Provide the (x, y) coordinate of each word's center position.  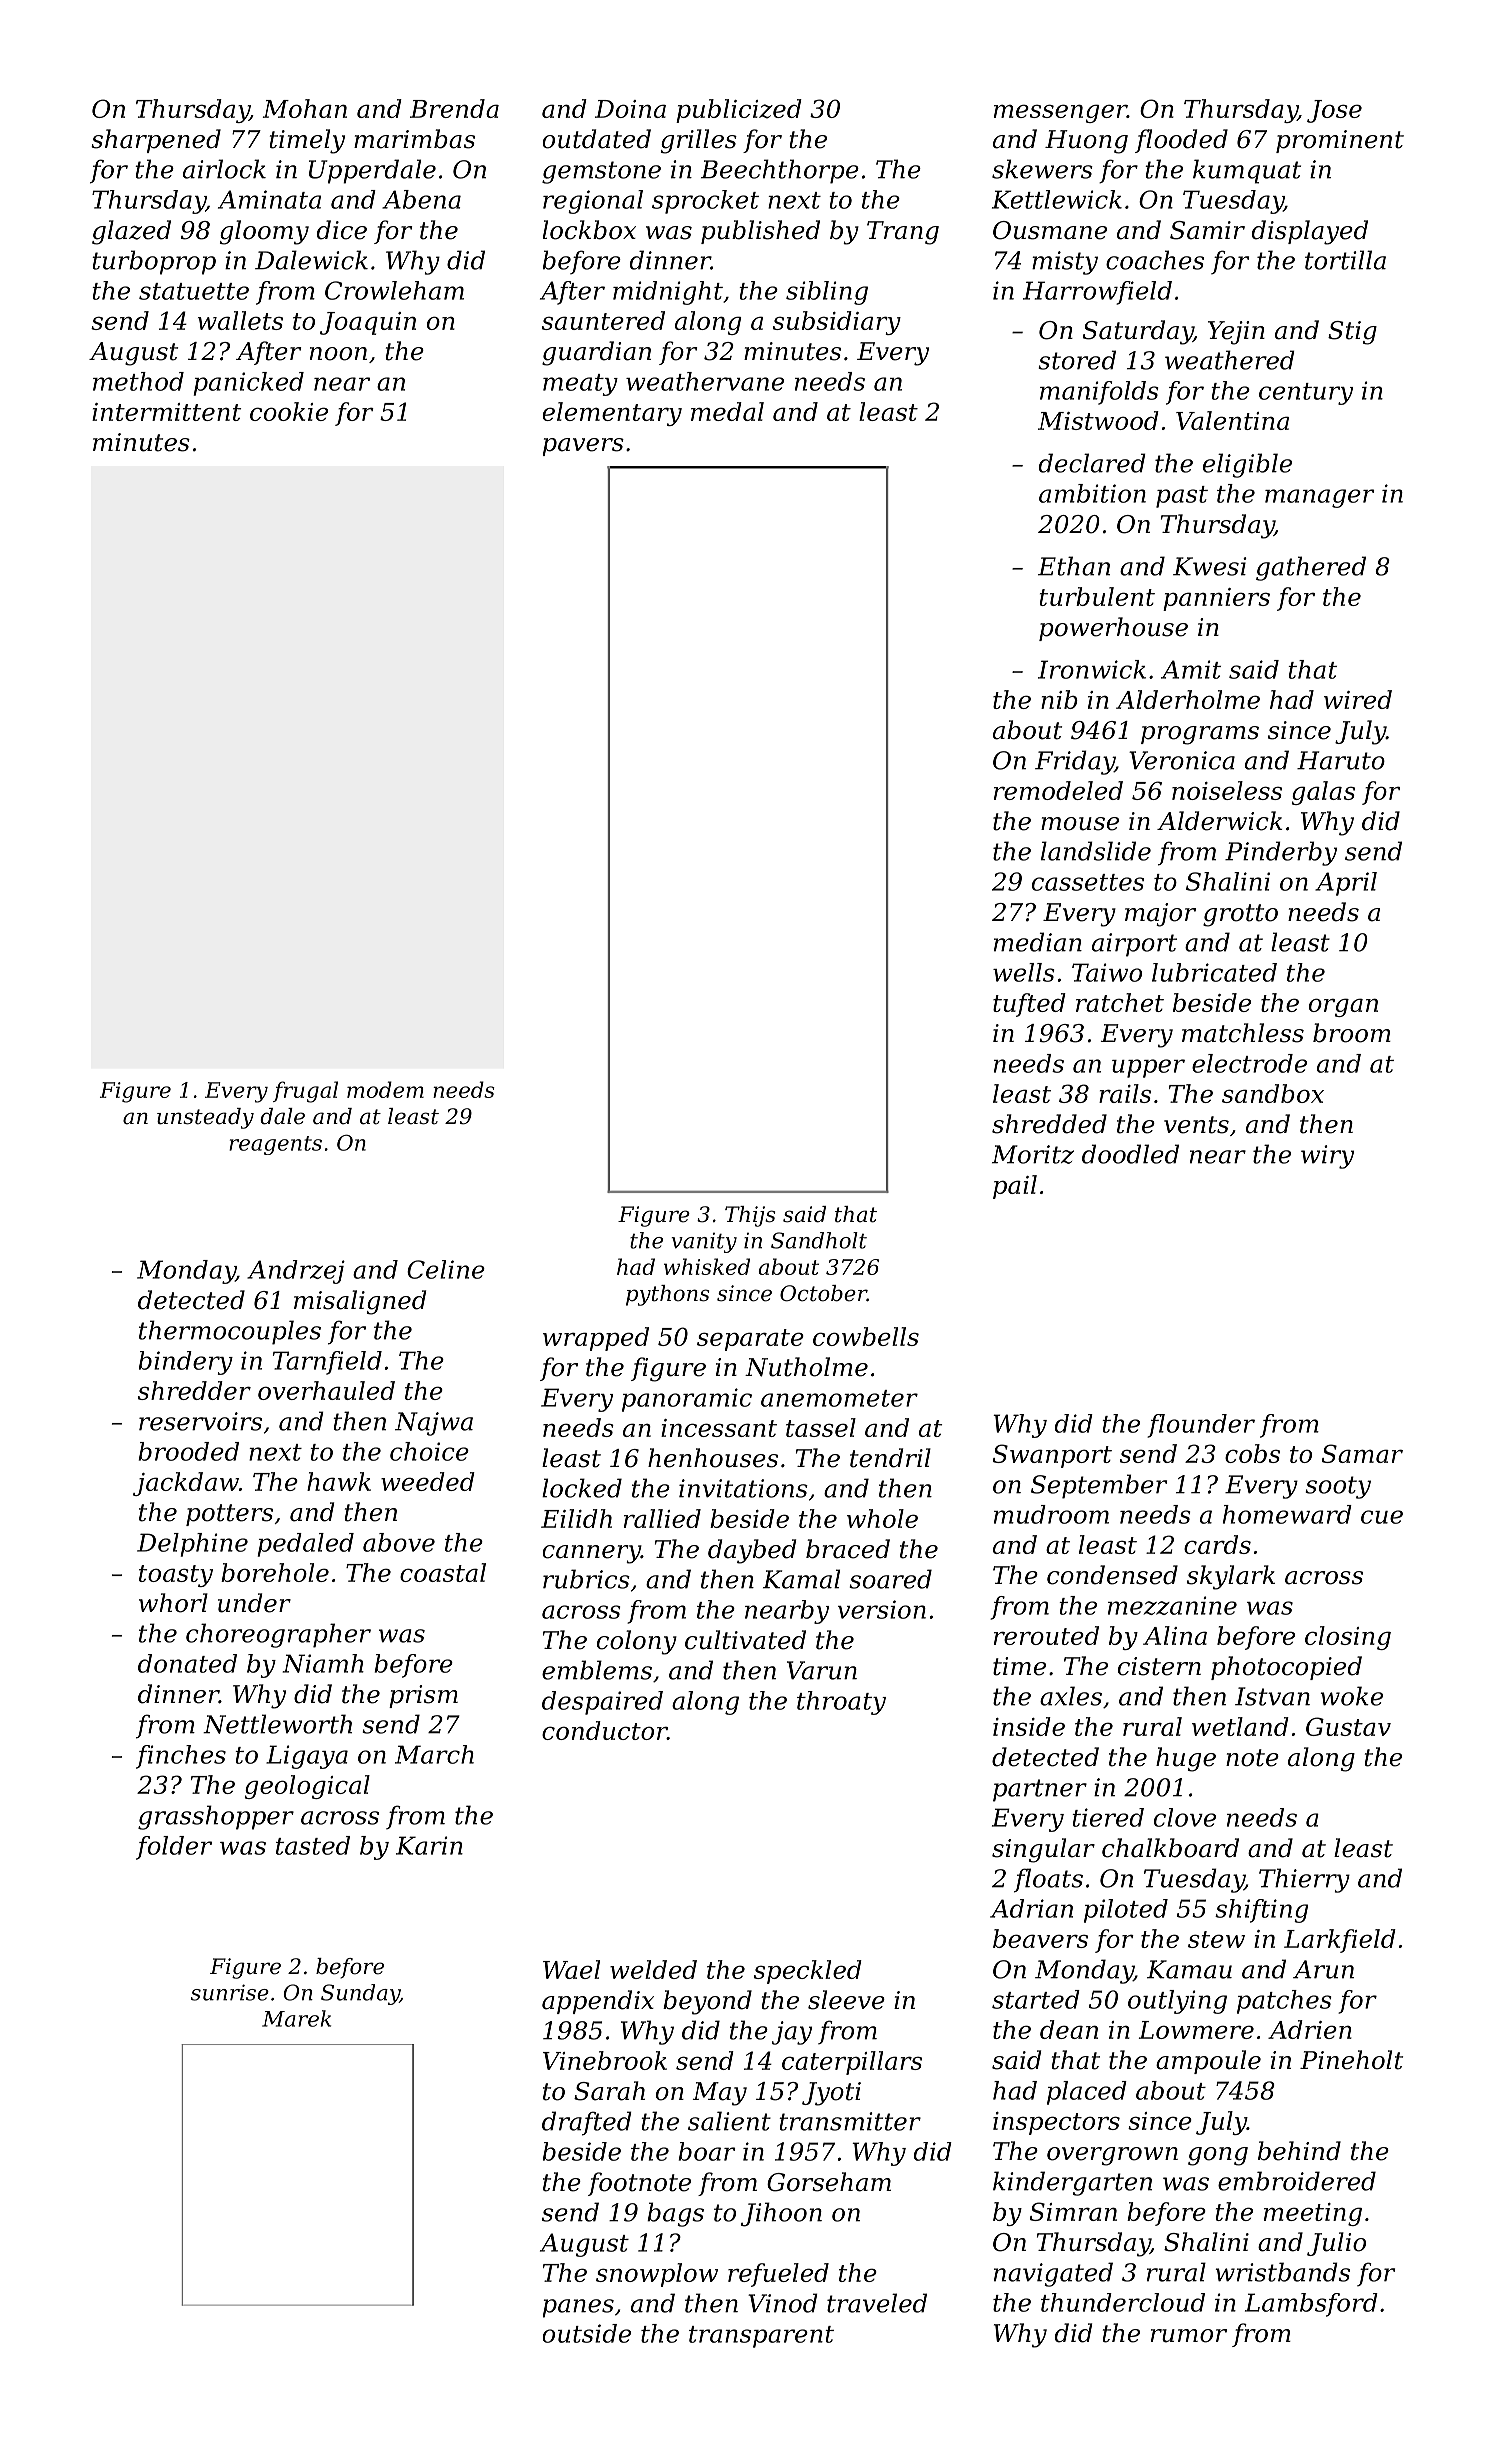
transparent (761, 2337)
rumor (1189, 2336)
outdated (597, 139)
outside (587, 2333)
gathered (1311, 568)
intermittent (167, 412)
